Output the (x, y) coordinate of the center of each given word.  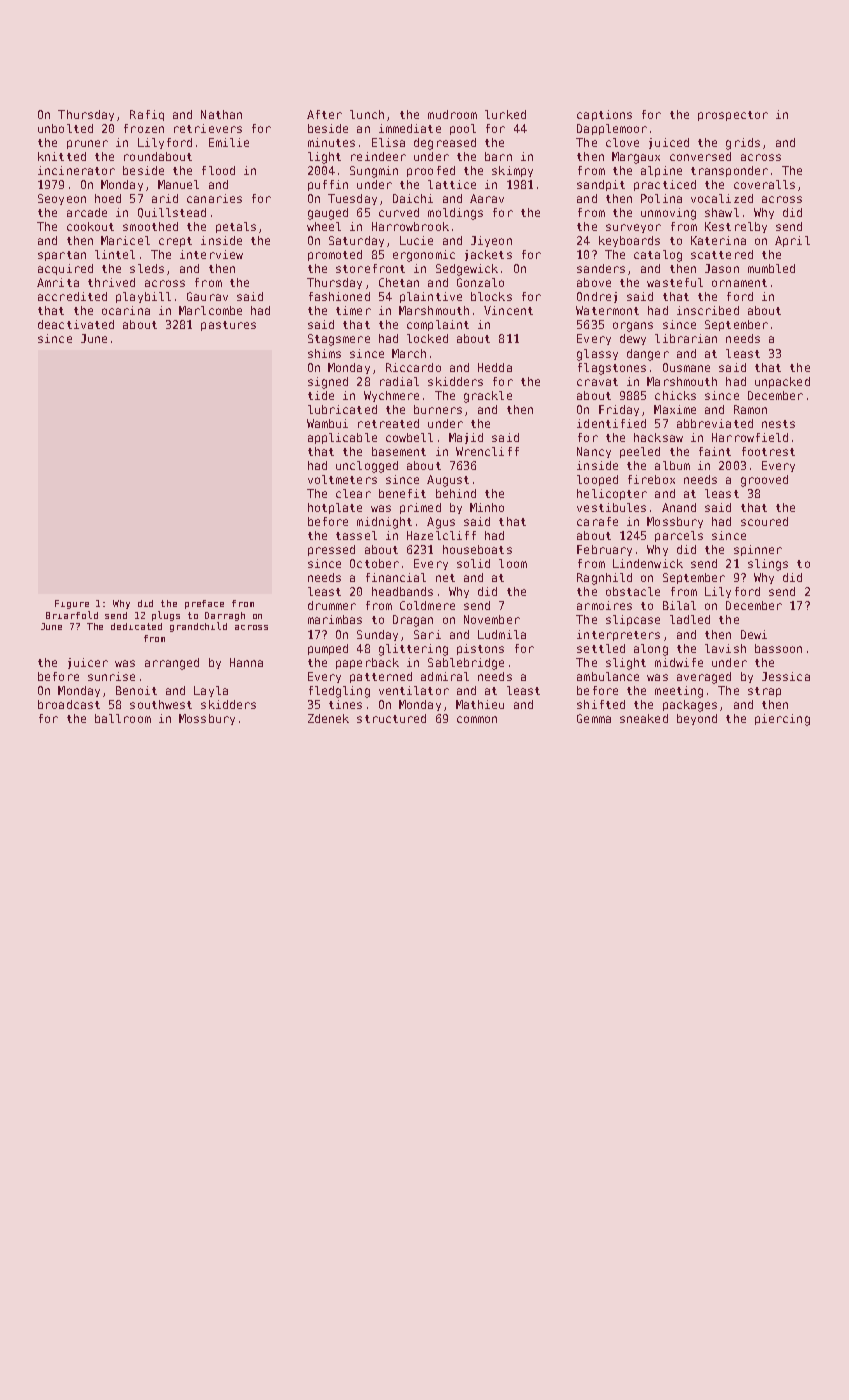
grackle (488, 397)
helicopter (612, 494)
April (792, 241)
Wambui (327, 423)
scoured (764, 521)
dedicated (136, 626)
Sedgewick (467, 270)
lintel (115, 254)
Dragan (413, 621)
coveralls (764, 184)
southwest (161, 704)
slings (768, 565)
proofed (431, 171)
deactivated (76, 324)
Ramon (750, 409)
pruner (87, 144)
